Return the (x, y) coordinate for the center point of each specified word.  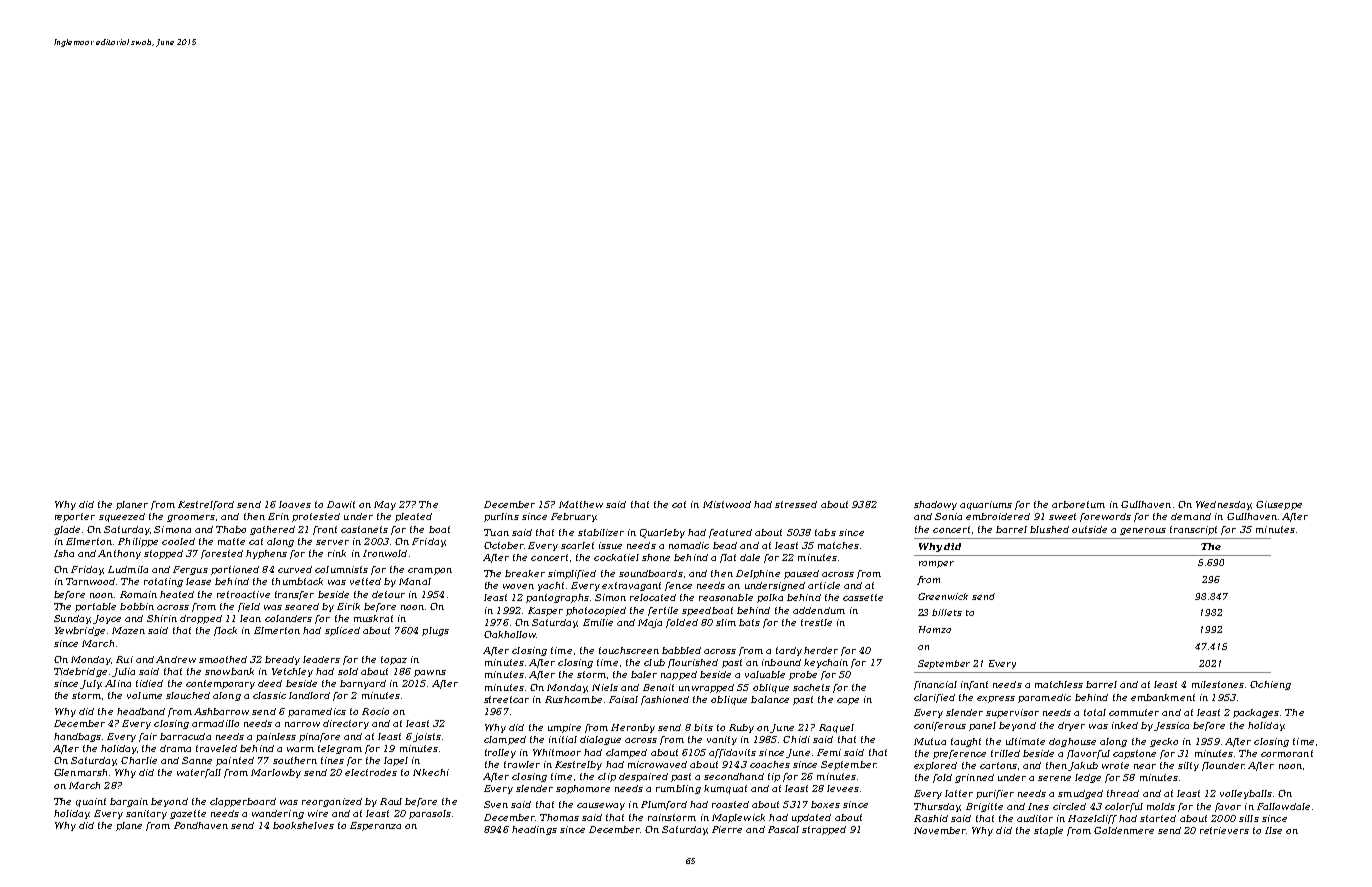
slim (726, 622)
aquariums (986, 505)
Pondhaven (201, 825)
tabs (825, 532)
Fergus (190, 570)
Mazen (128, 630)
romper (936, 564)
